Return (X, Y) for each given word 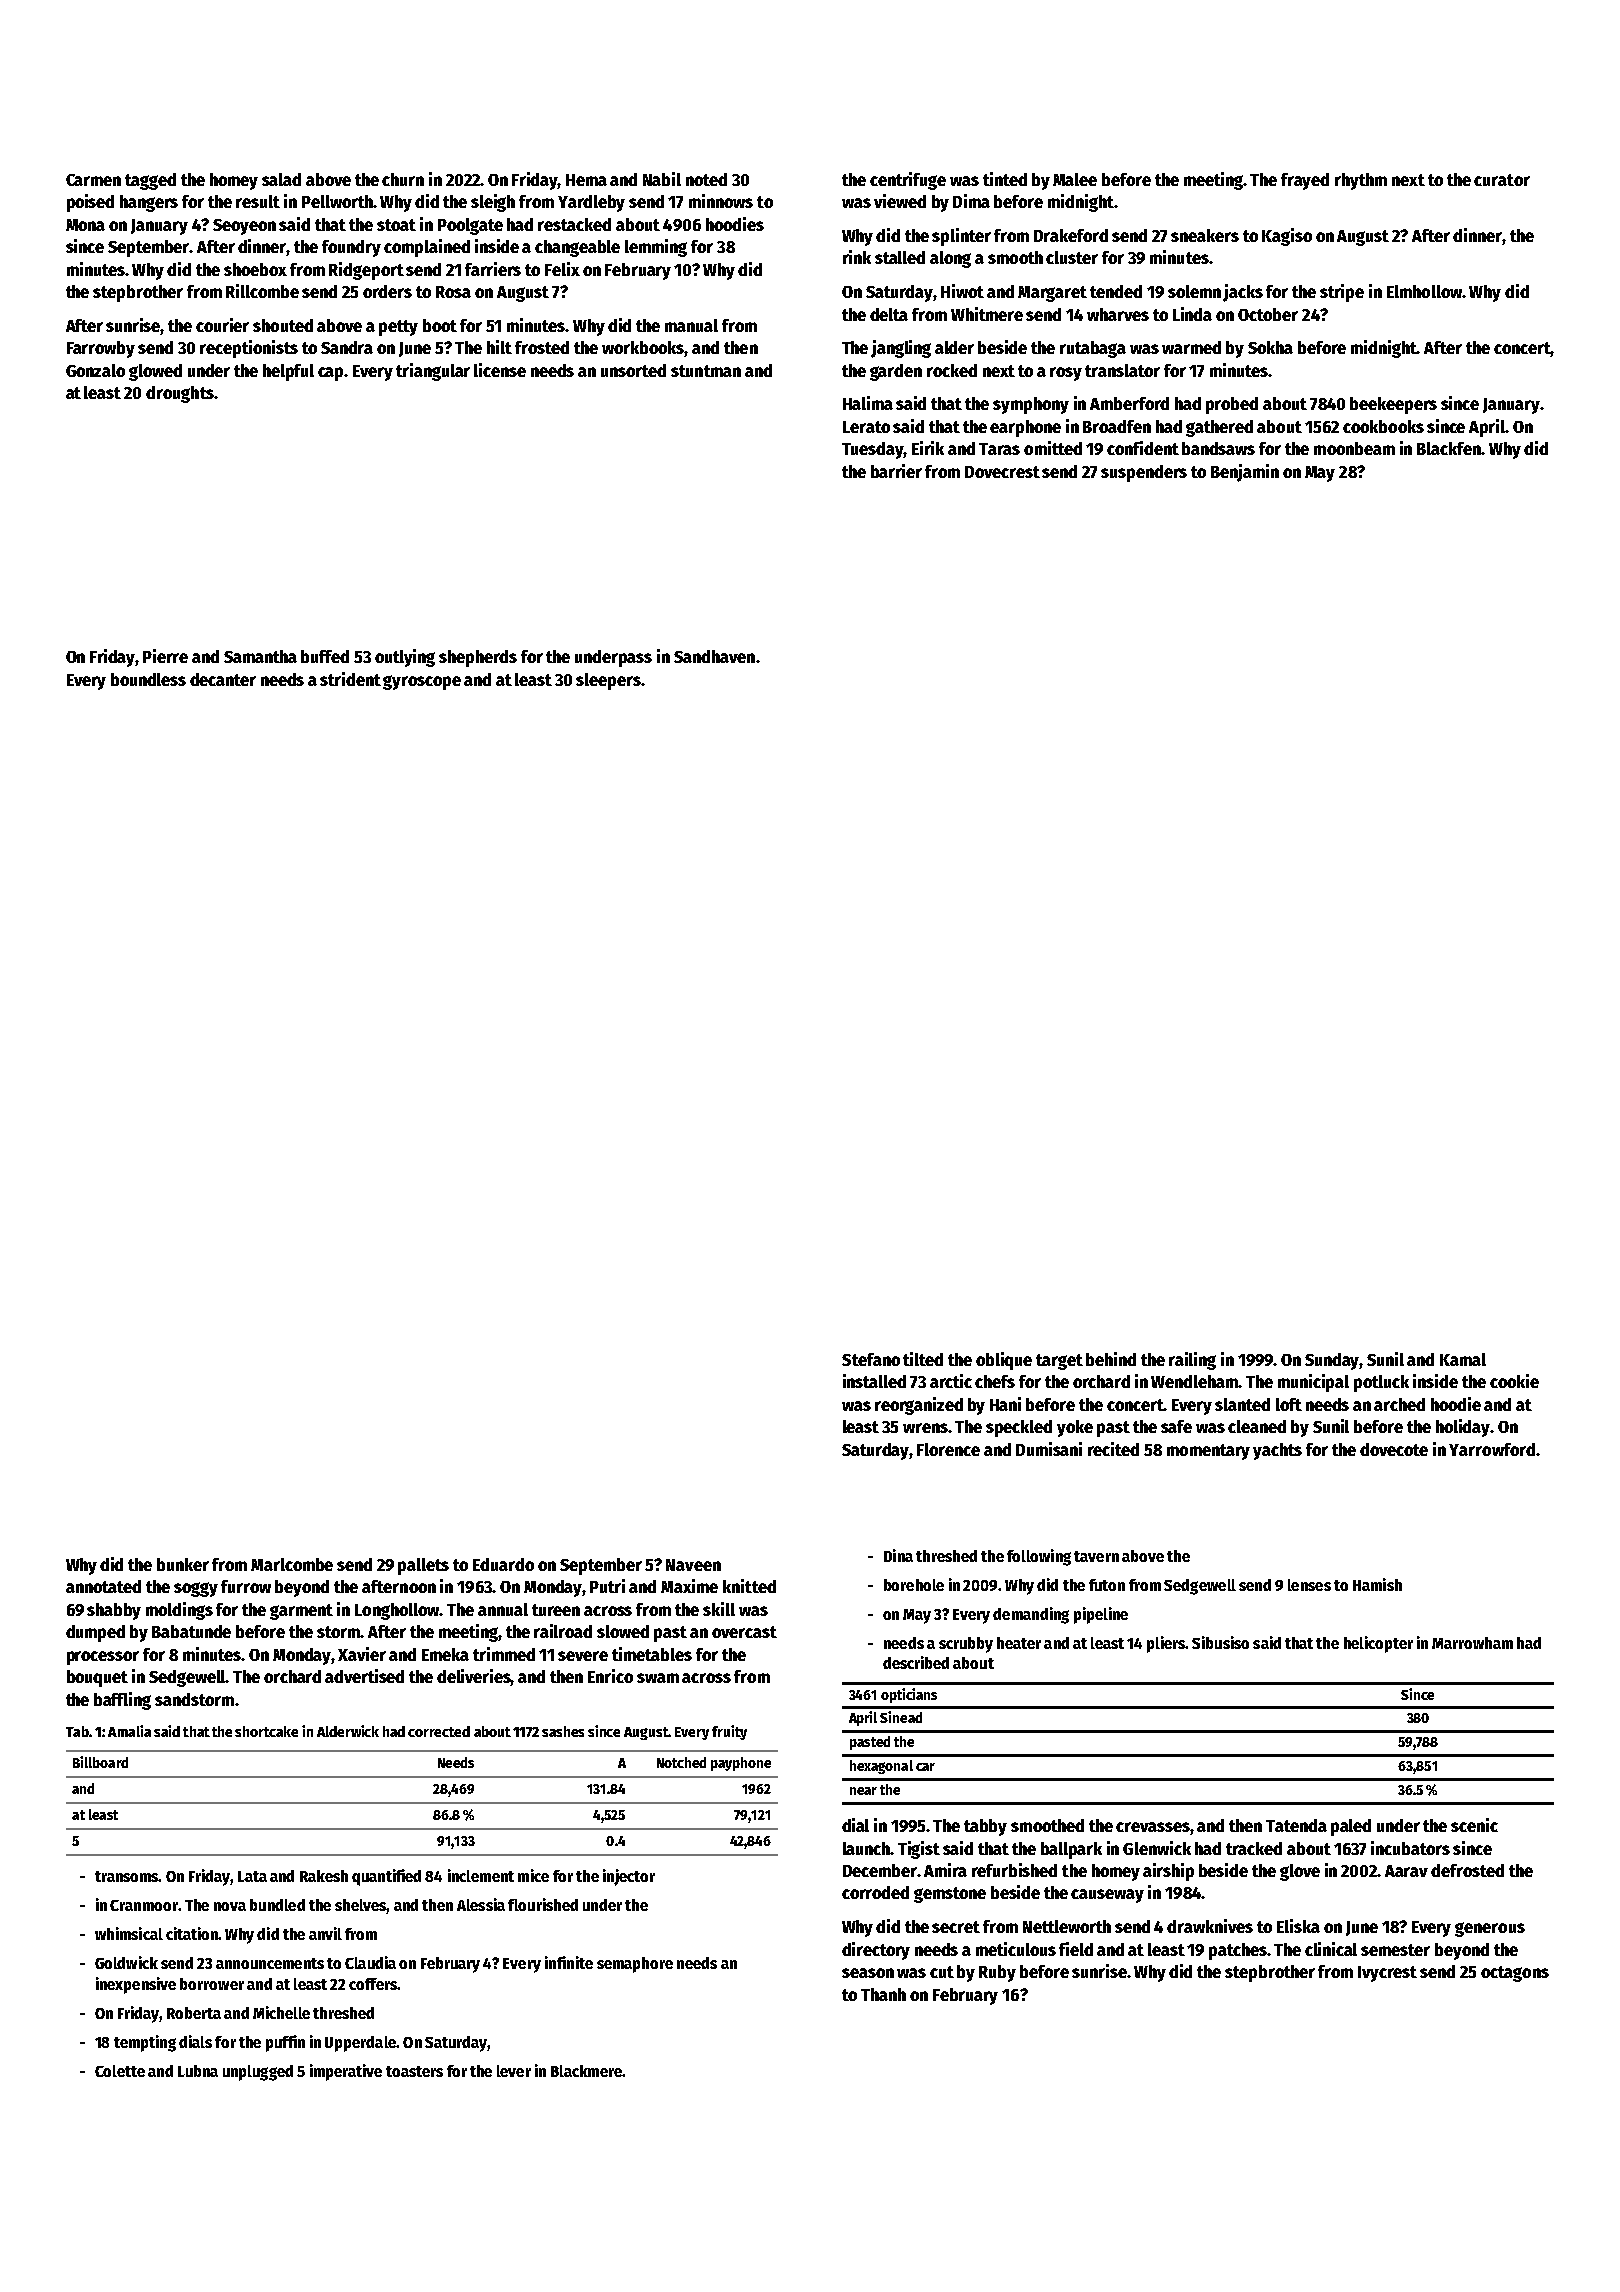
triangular (433, 372)
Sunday (1332, 1361)
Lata (252, 1876)
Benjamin (1245, 473)
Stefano (871, 1359)
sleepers (608, 681)
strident (350, 679)
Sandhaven (714, 656)
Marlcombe (292, 1564)
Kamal (1463, 1359)
